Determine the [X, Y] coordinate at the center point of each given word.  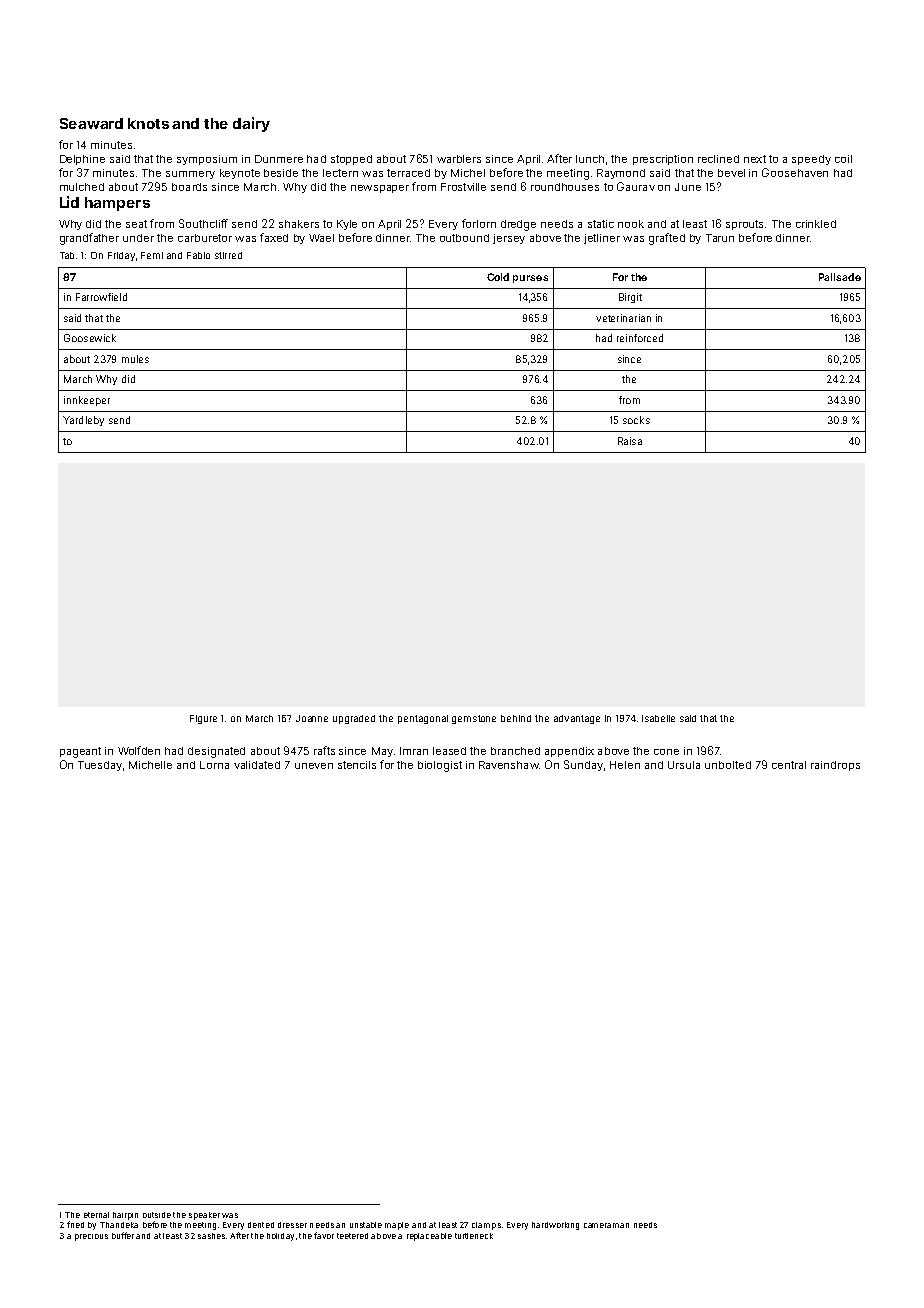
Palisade [840, 277]
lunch [590, 159]
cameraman [606, 1225]
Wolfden [139, 750]
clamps [486, 1226]
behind [516, 718]
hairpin [125, 1216]
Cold [498, 277]
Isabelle [658, 718]
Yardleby [83, 421]
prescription [663, 160]
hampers [117, 204]
